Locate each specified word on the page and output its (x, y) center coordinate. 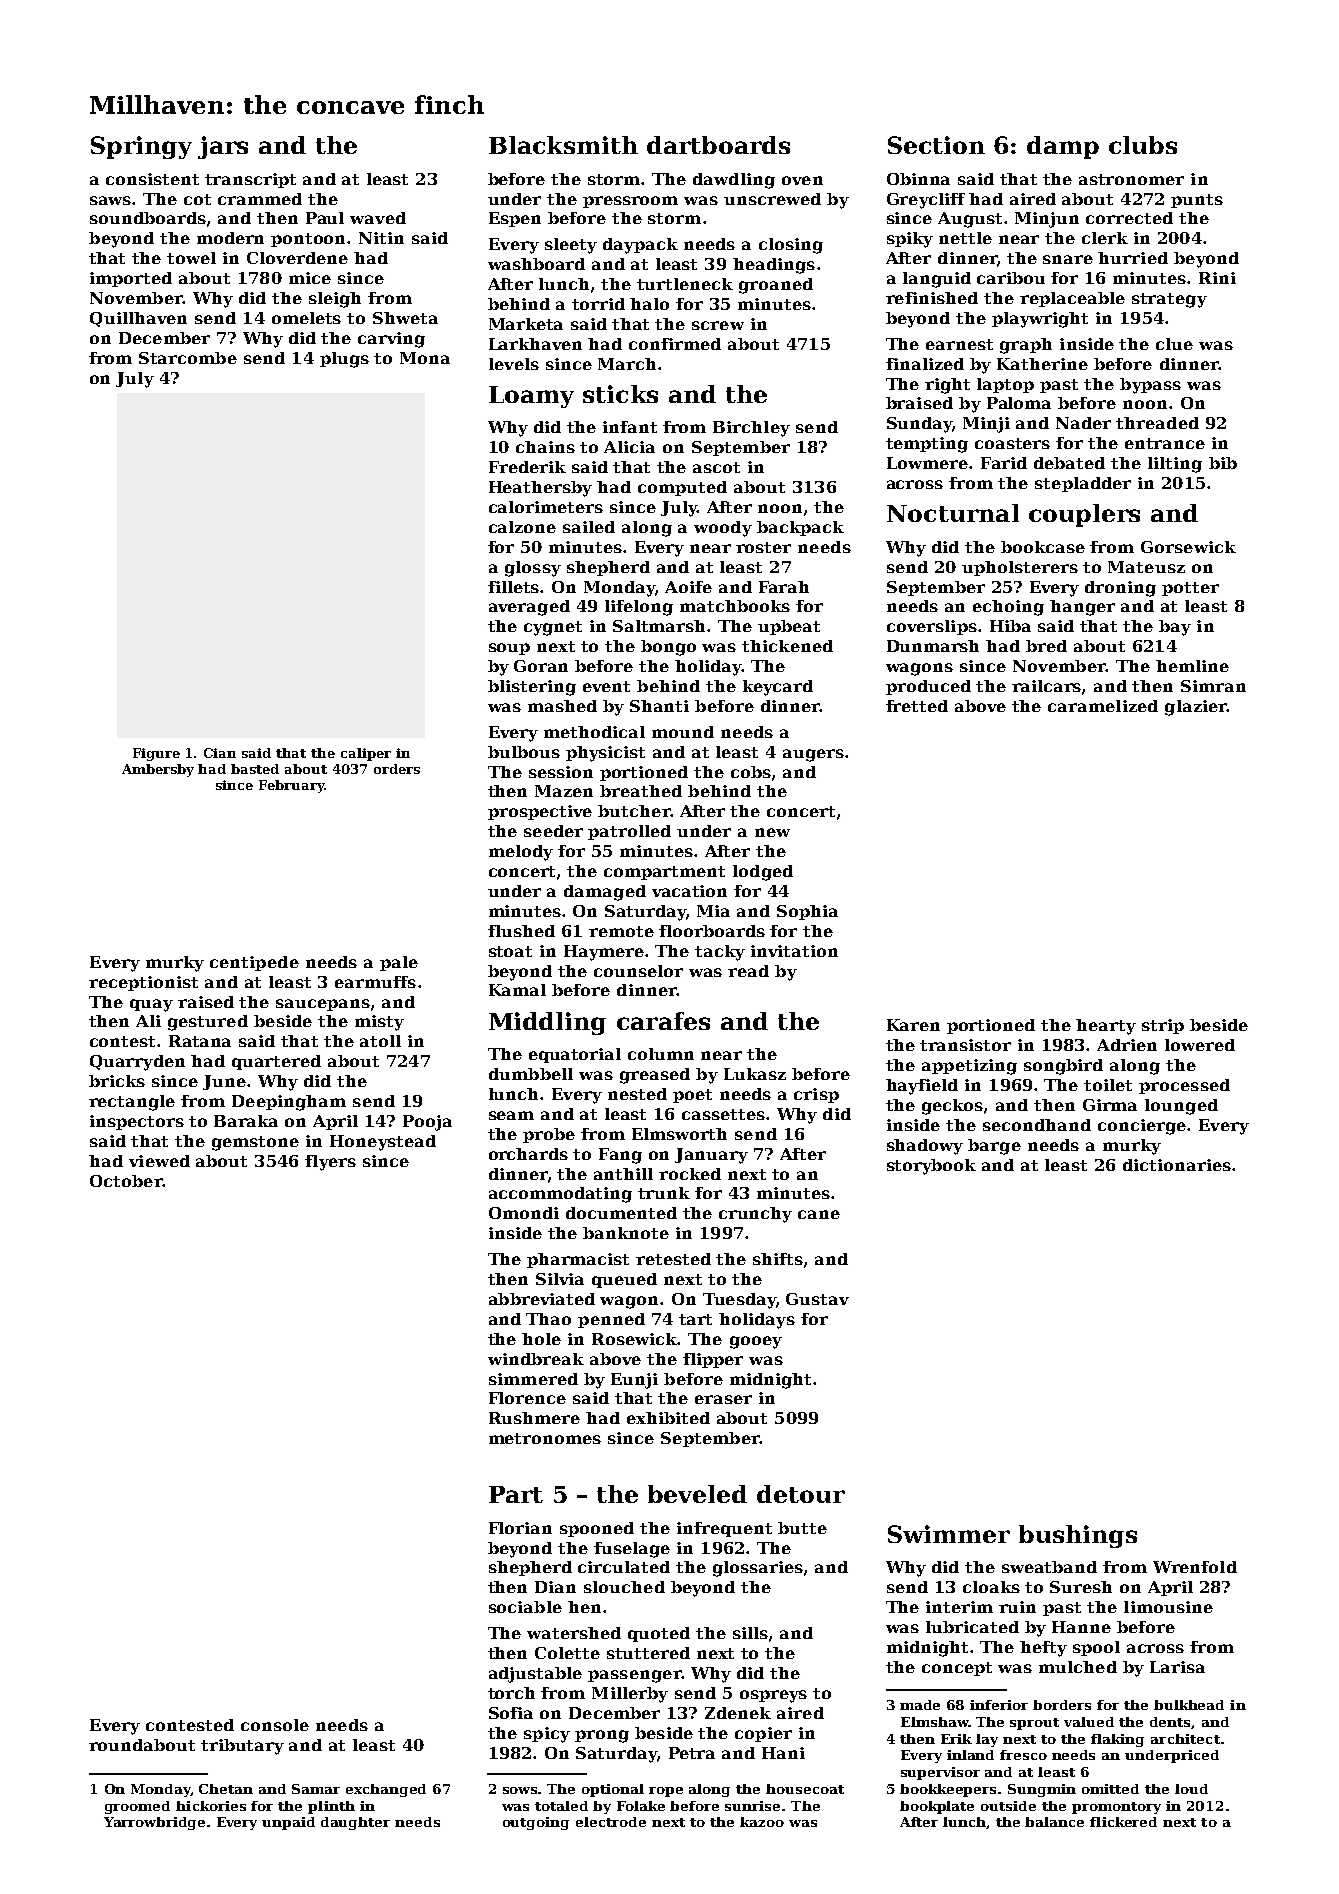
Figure (156, 754)
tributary (242, 1747)
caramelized (1103, 706)
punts (1197, 201)
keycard (778, 688)
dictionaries (1177, 1165)
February (291, 786)
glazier (1196, 708)
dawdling (734, 181)
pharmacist (578, 1260)
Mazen (564, 791)
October (126, 1181)
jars (223, 147)
